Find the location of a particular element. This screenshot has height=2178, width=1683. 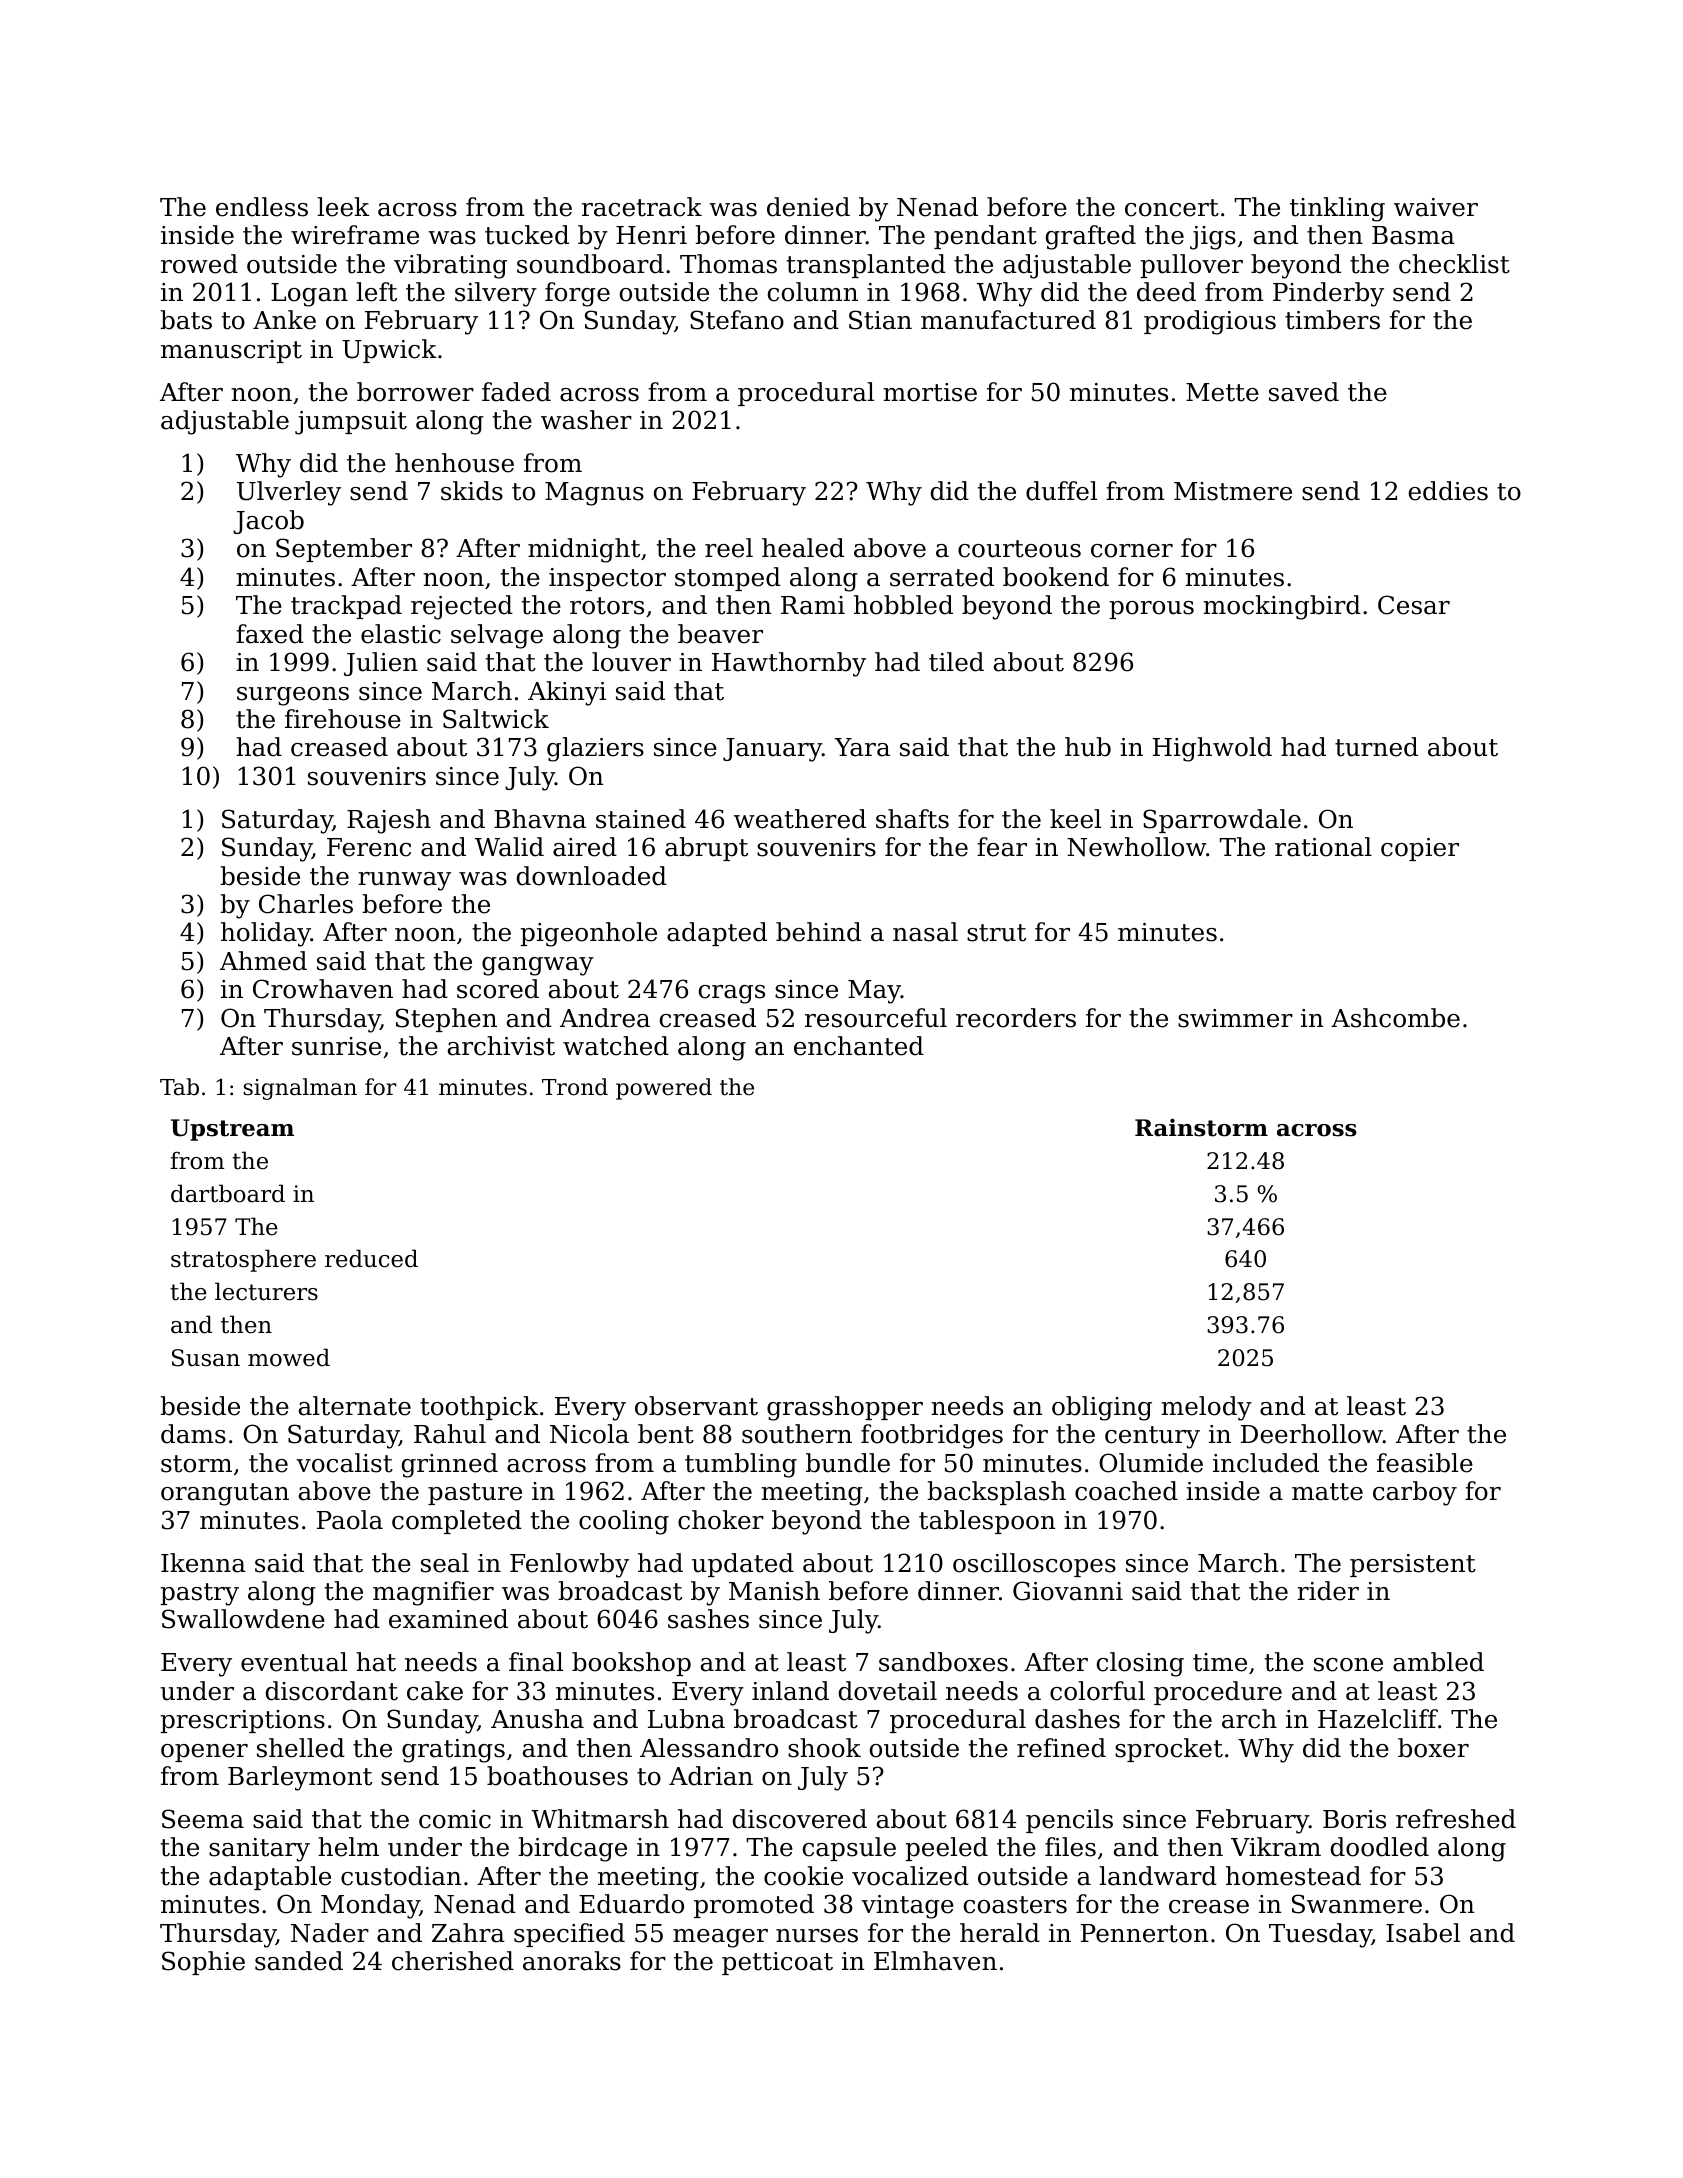

silvery is located at coordinates (496, 294).
